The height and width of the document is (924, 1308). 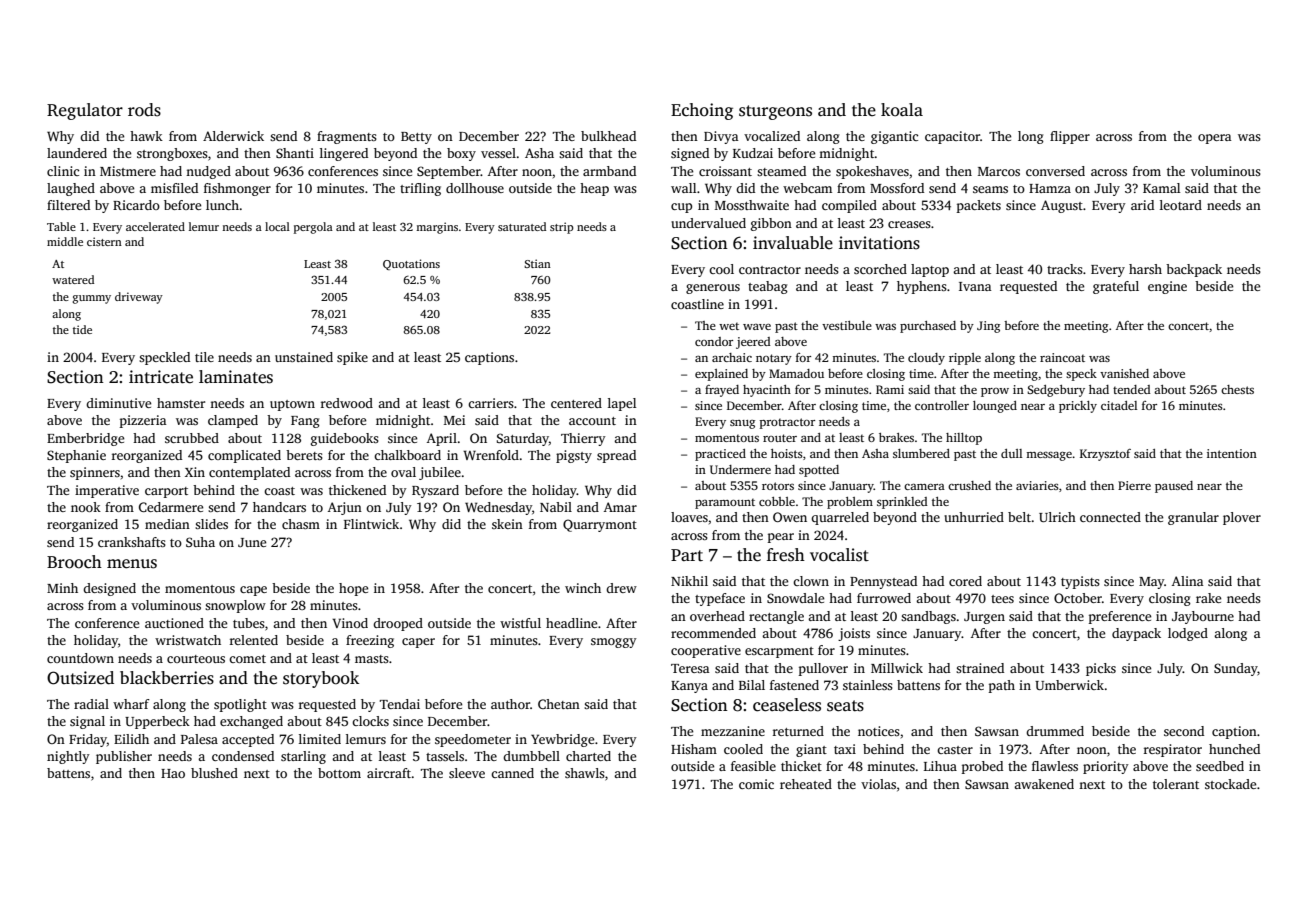 I want to click on wet, so click(x=729, y=326).
